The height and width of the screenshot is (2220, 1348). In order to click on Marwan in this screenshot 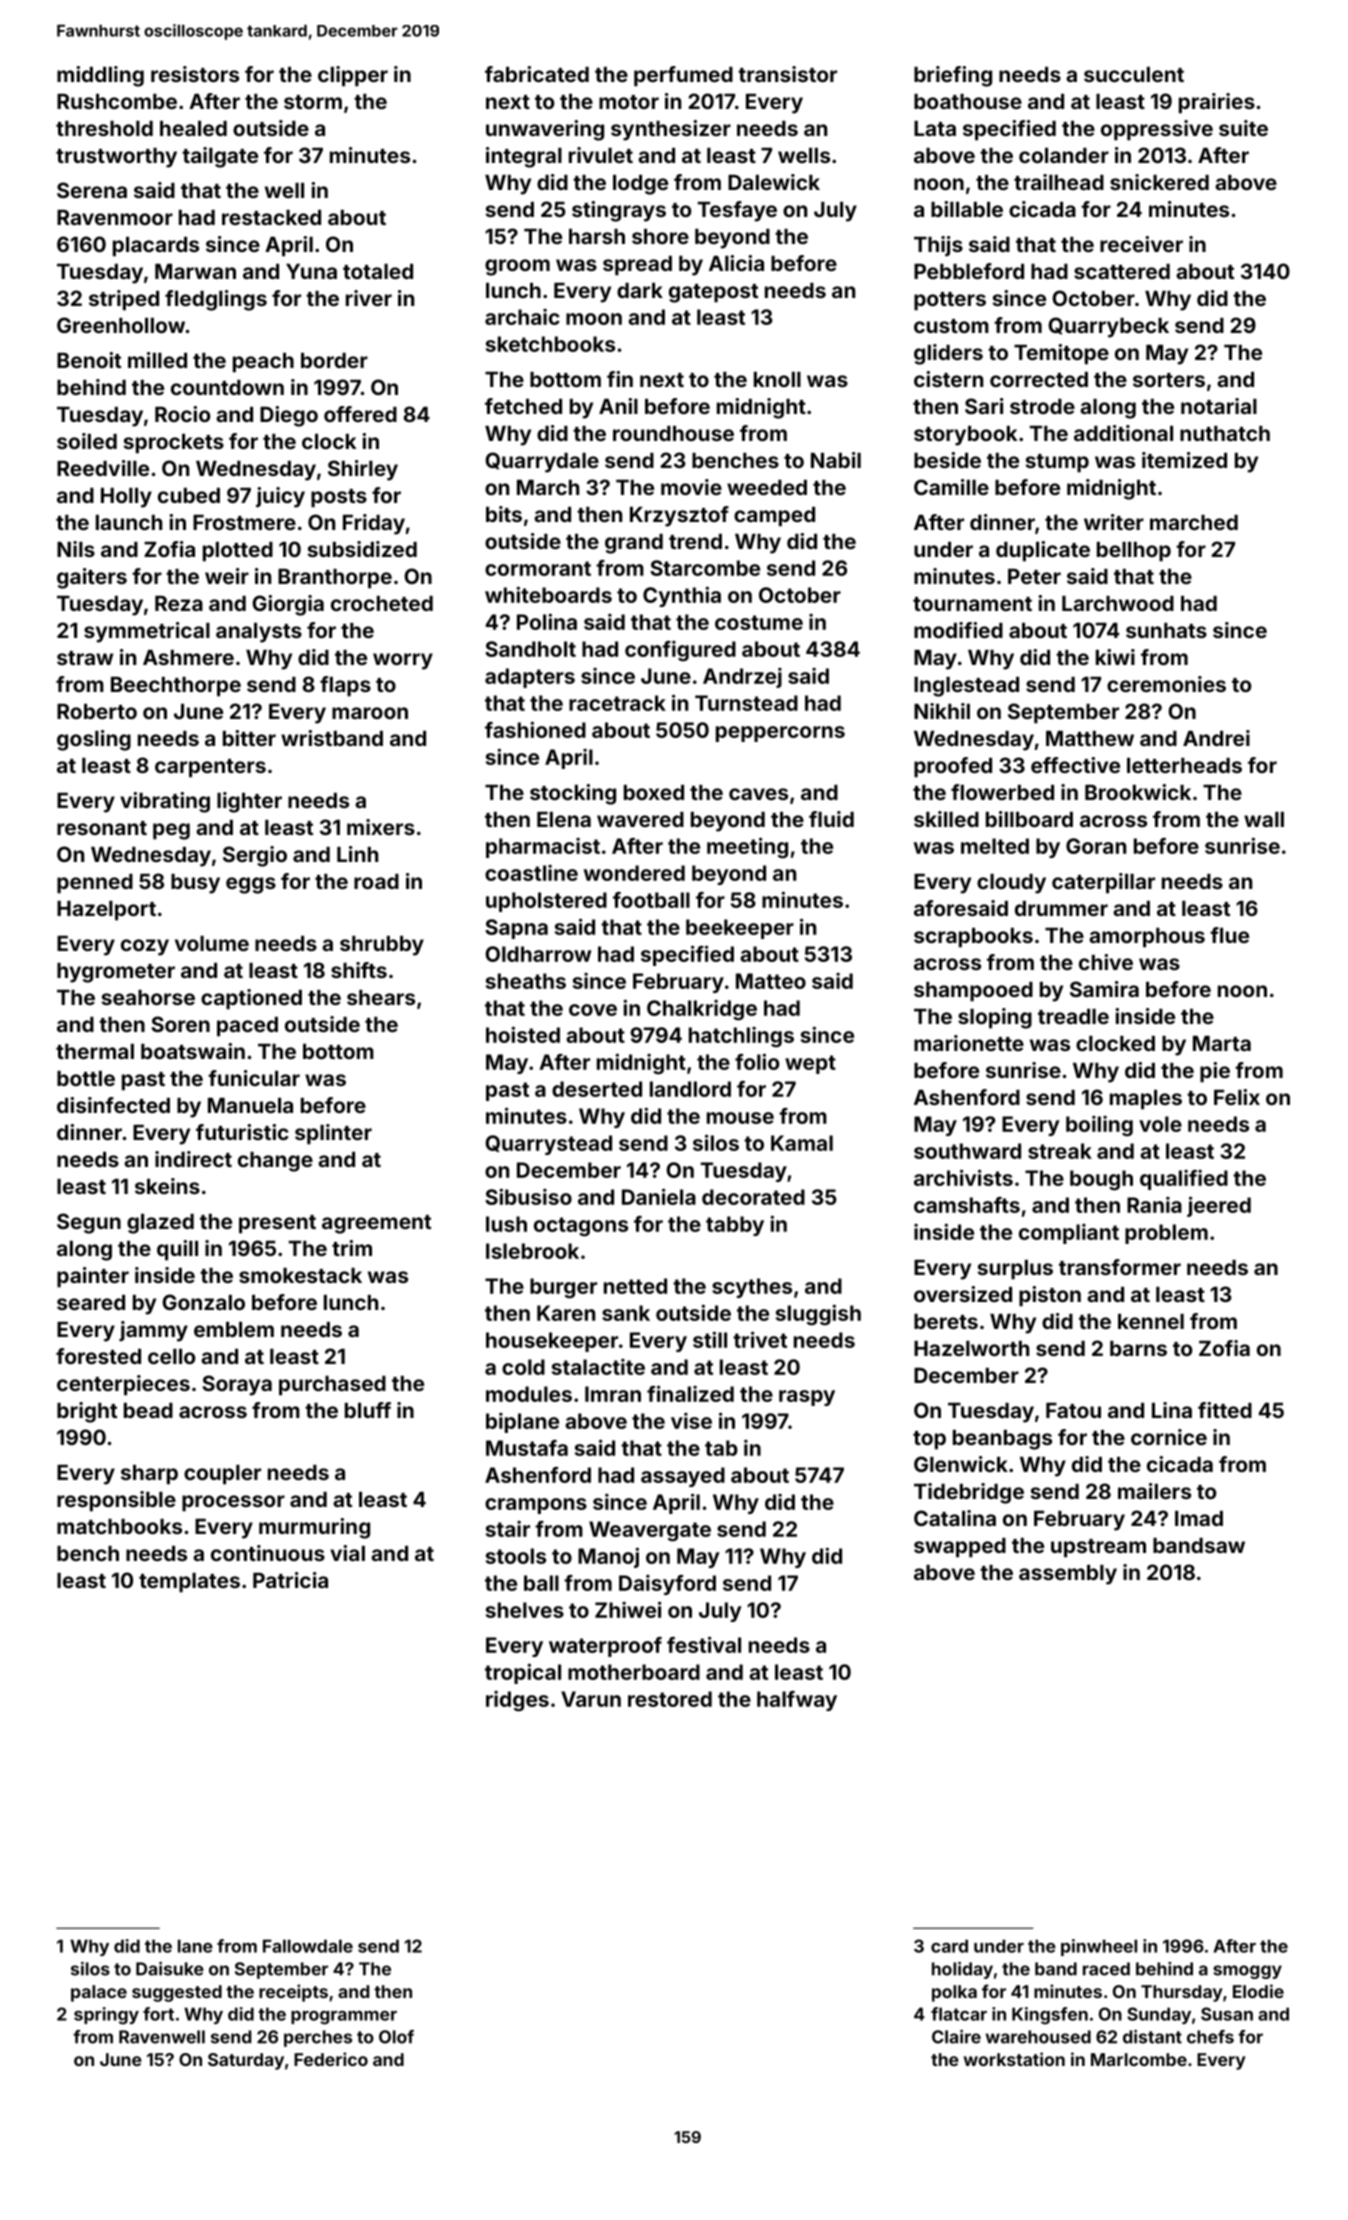, I will do `click(195, 271)`.
